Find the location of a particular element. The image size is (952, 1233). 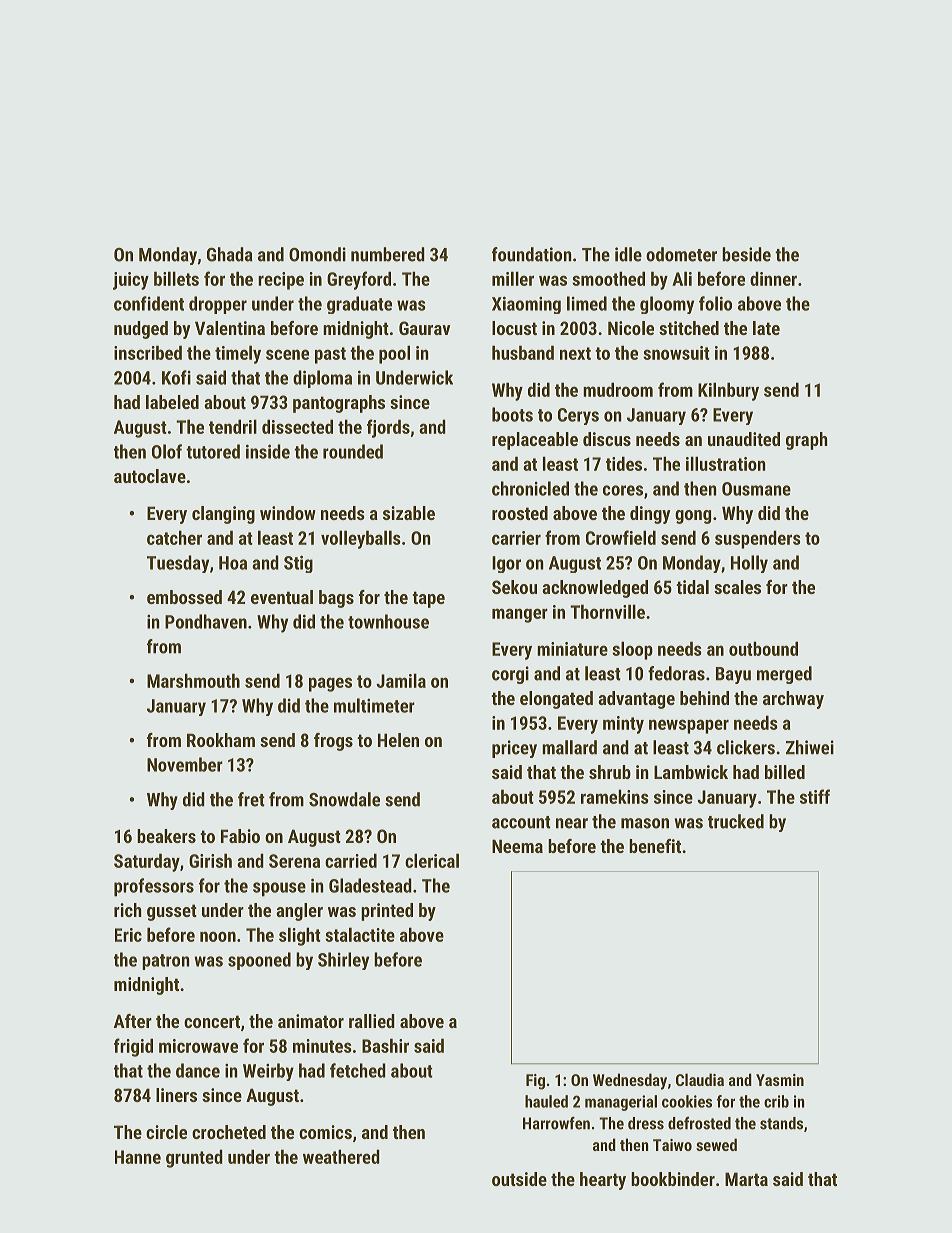

trucked is located at coordinates (736, 821).
